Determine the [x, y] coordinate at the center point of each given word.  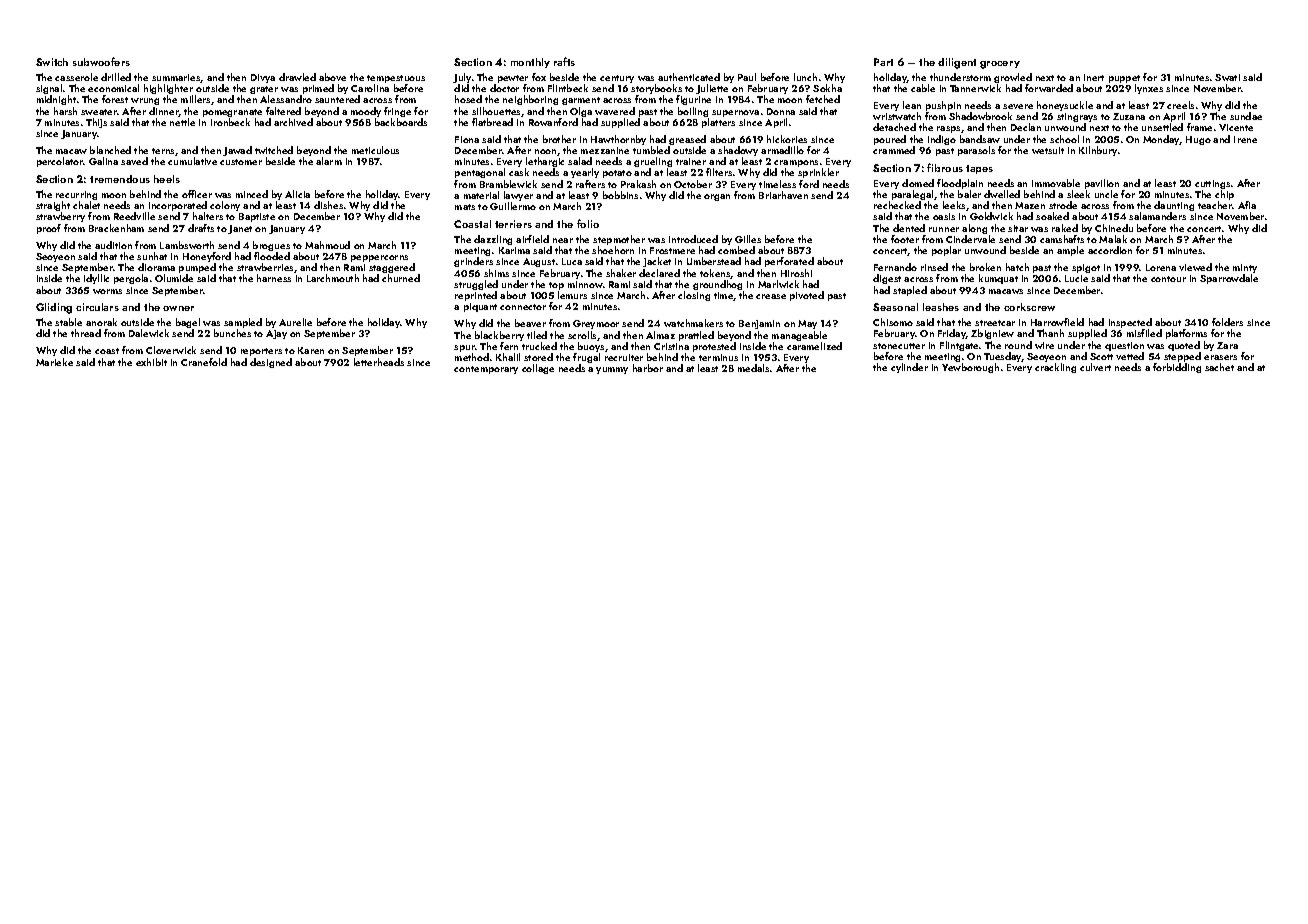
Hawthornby [618, 140]
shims [496, 273]
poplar [946, 251]
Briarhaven [783, 195]
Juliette [712, 89]
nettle [182, 122]
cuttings [1212, 184]
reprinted [476, 296]
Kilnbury [1098, 151]
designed [271, 363]
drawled [297, 77]
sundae [1246, 116]
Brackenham [116, 228]
